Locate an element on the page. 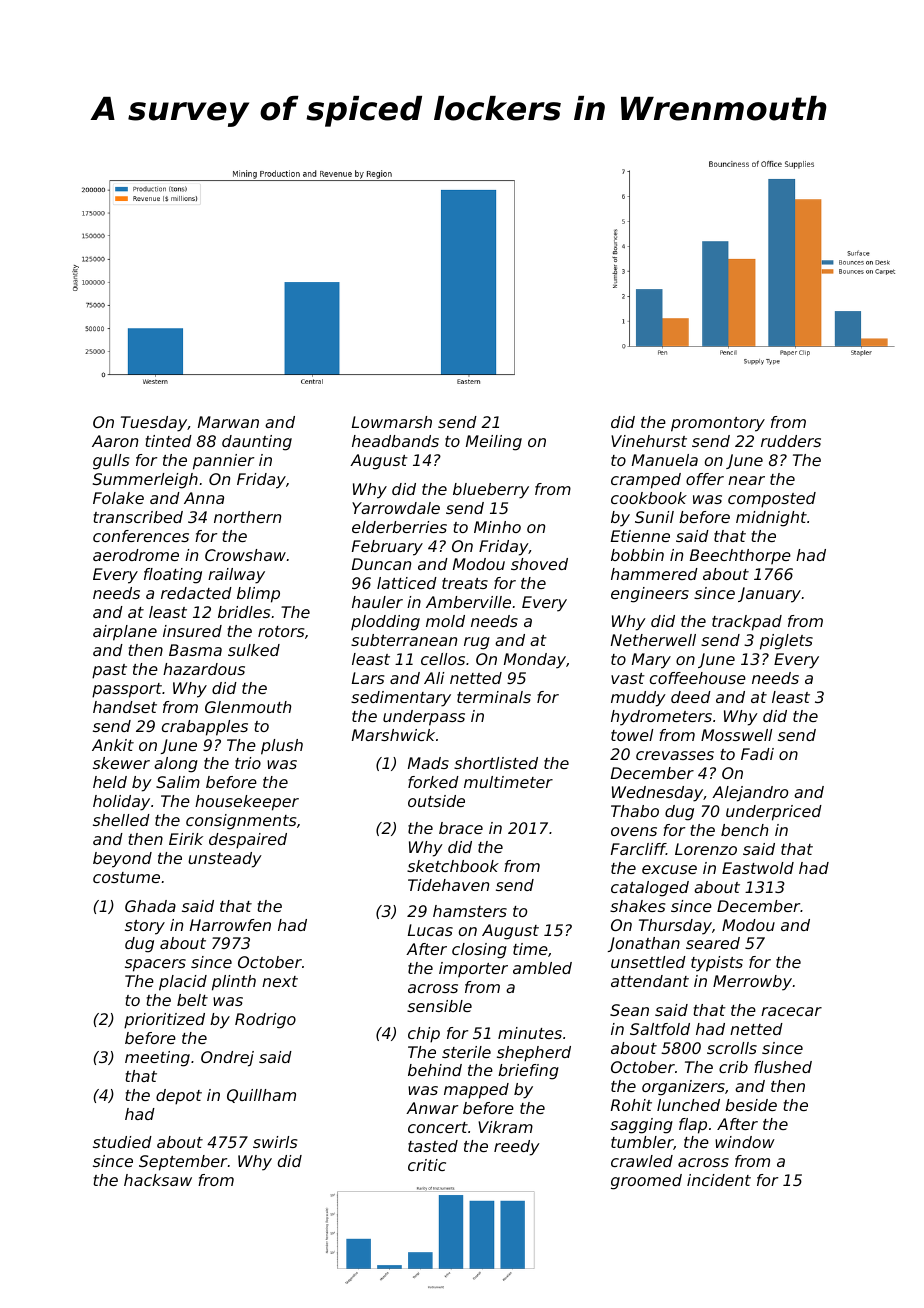 This image has height=1308, width=924. hazardous is located at coordinates (204, 669).
